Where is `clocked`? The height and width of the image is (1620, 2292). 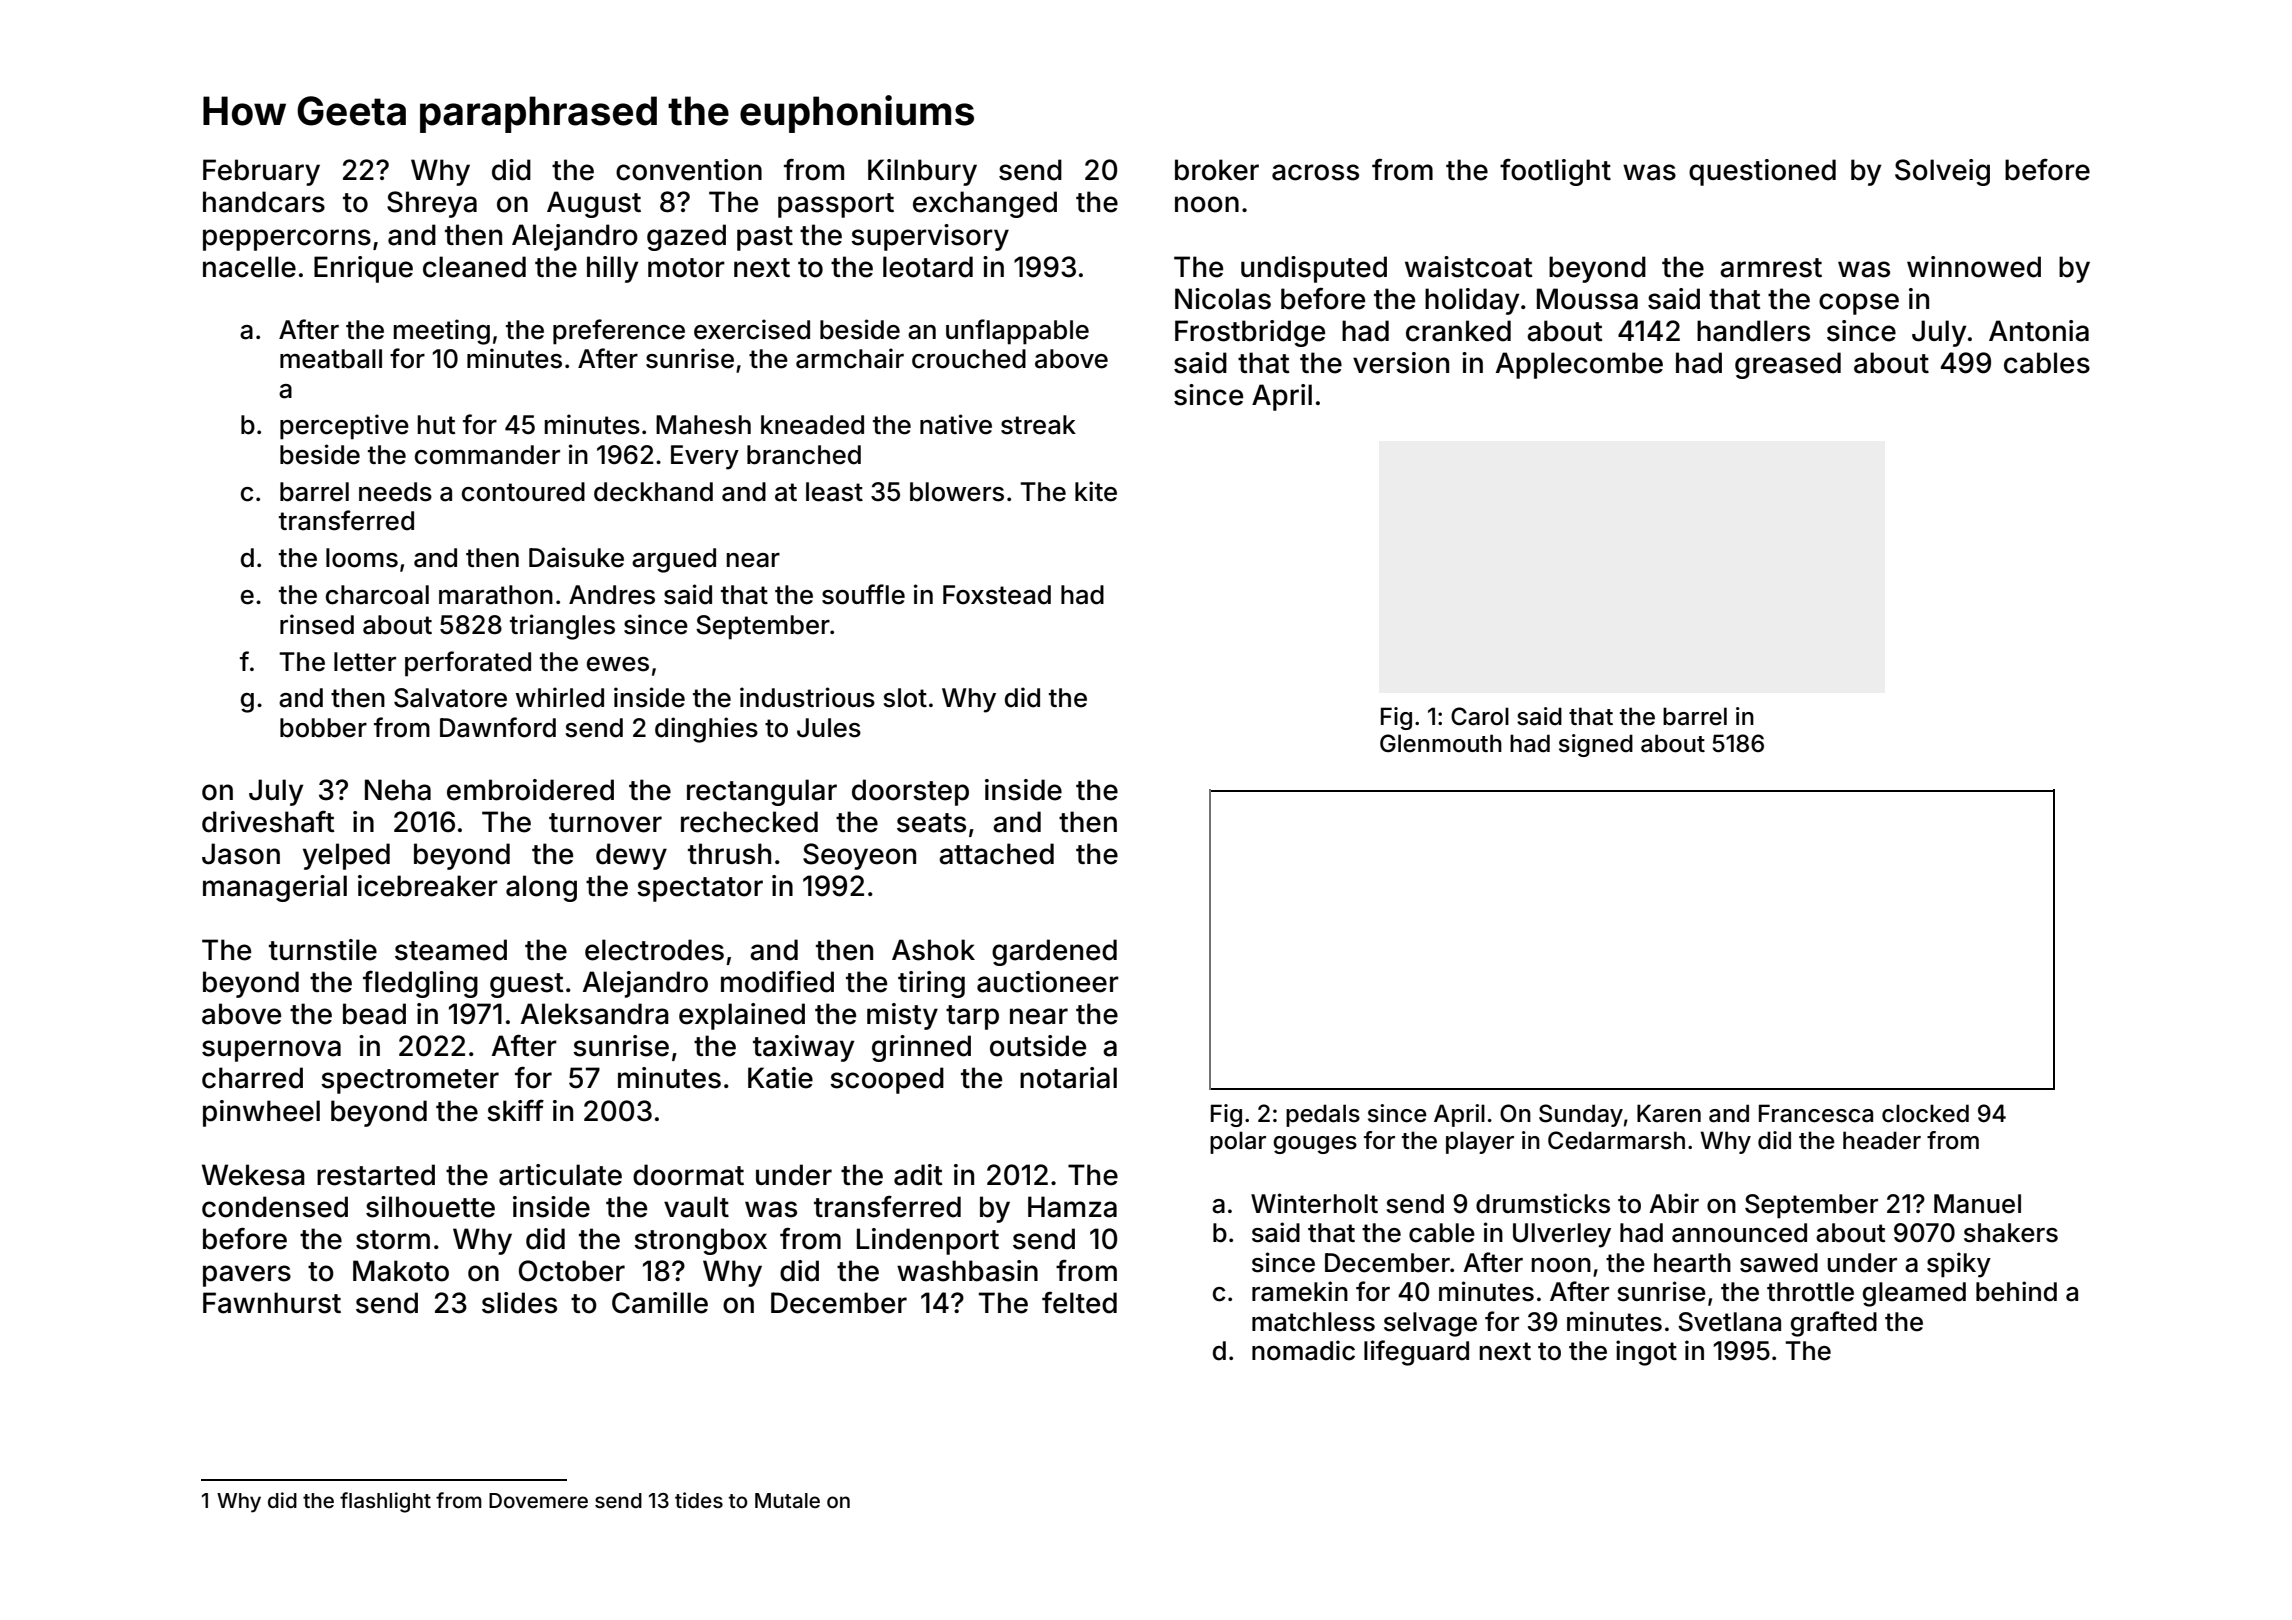 clocked is located at coordinates (1925, 1113).
